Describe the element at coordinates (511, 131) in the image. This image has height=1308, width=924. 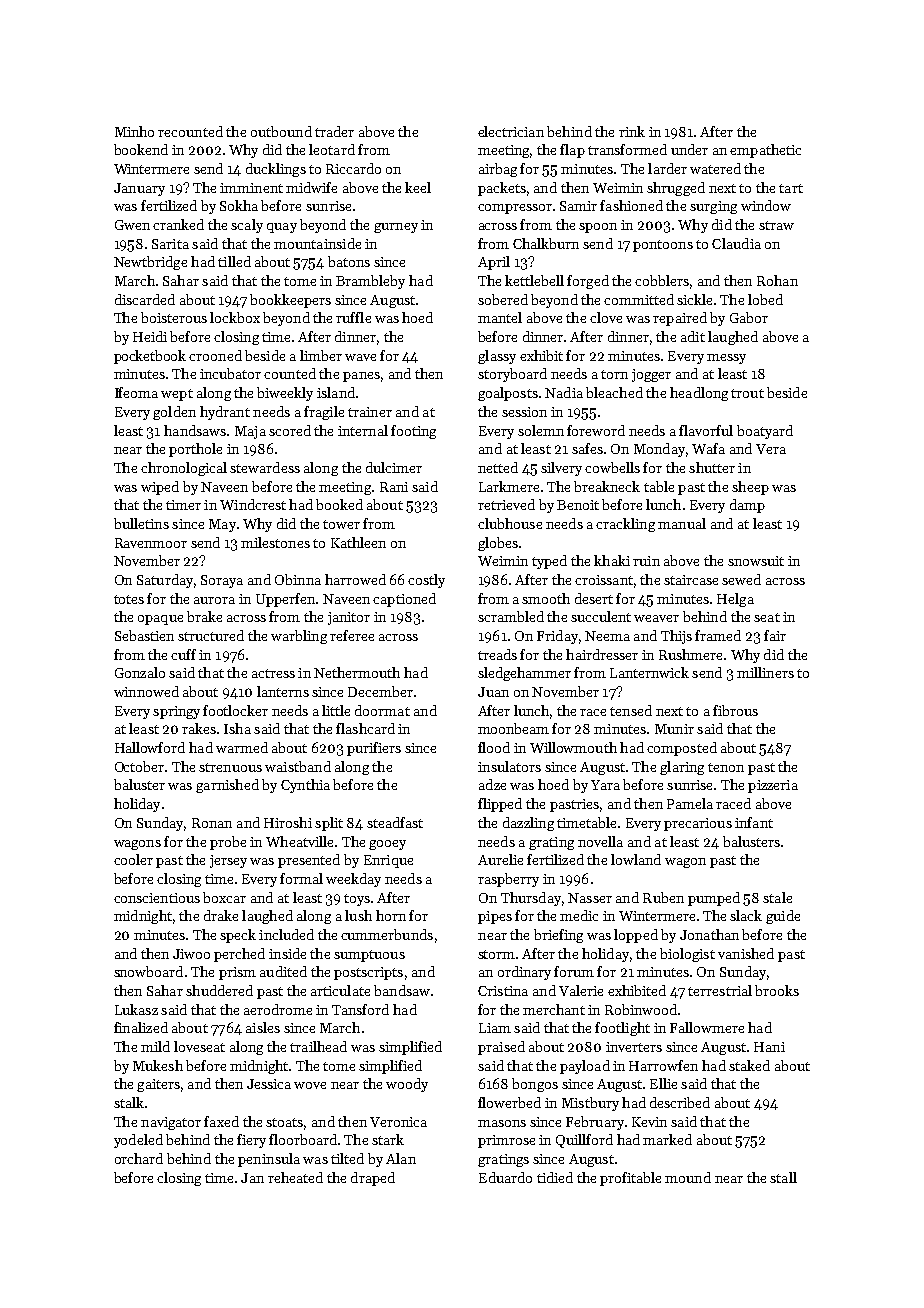
I see `electrician` at that location.
